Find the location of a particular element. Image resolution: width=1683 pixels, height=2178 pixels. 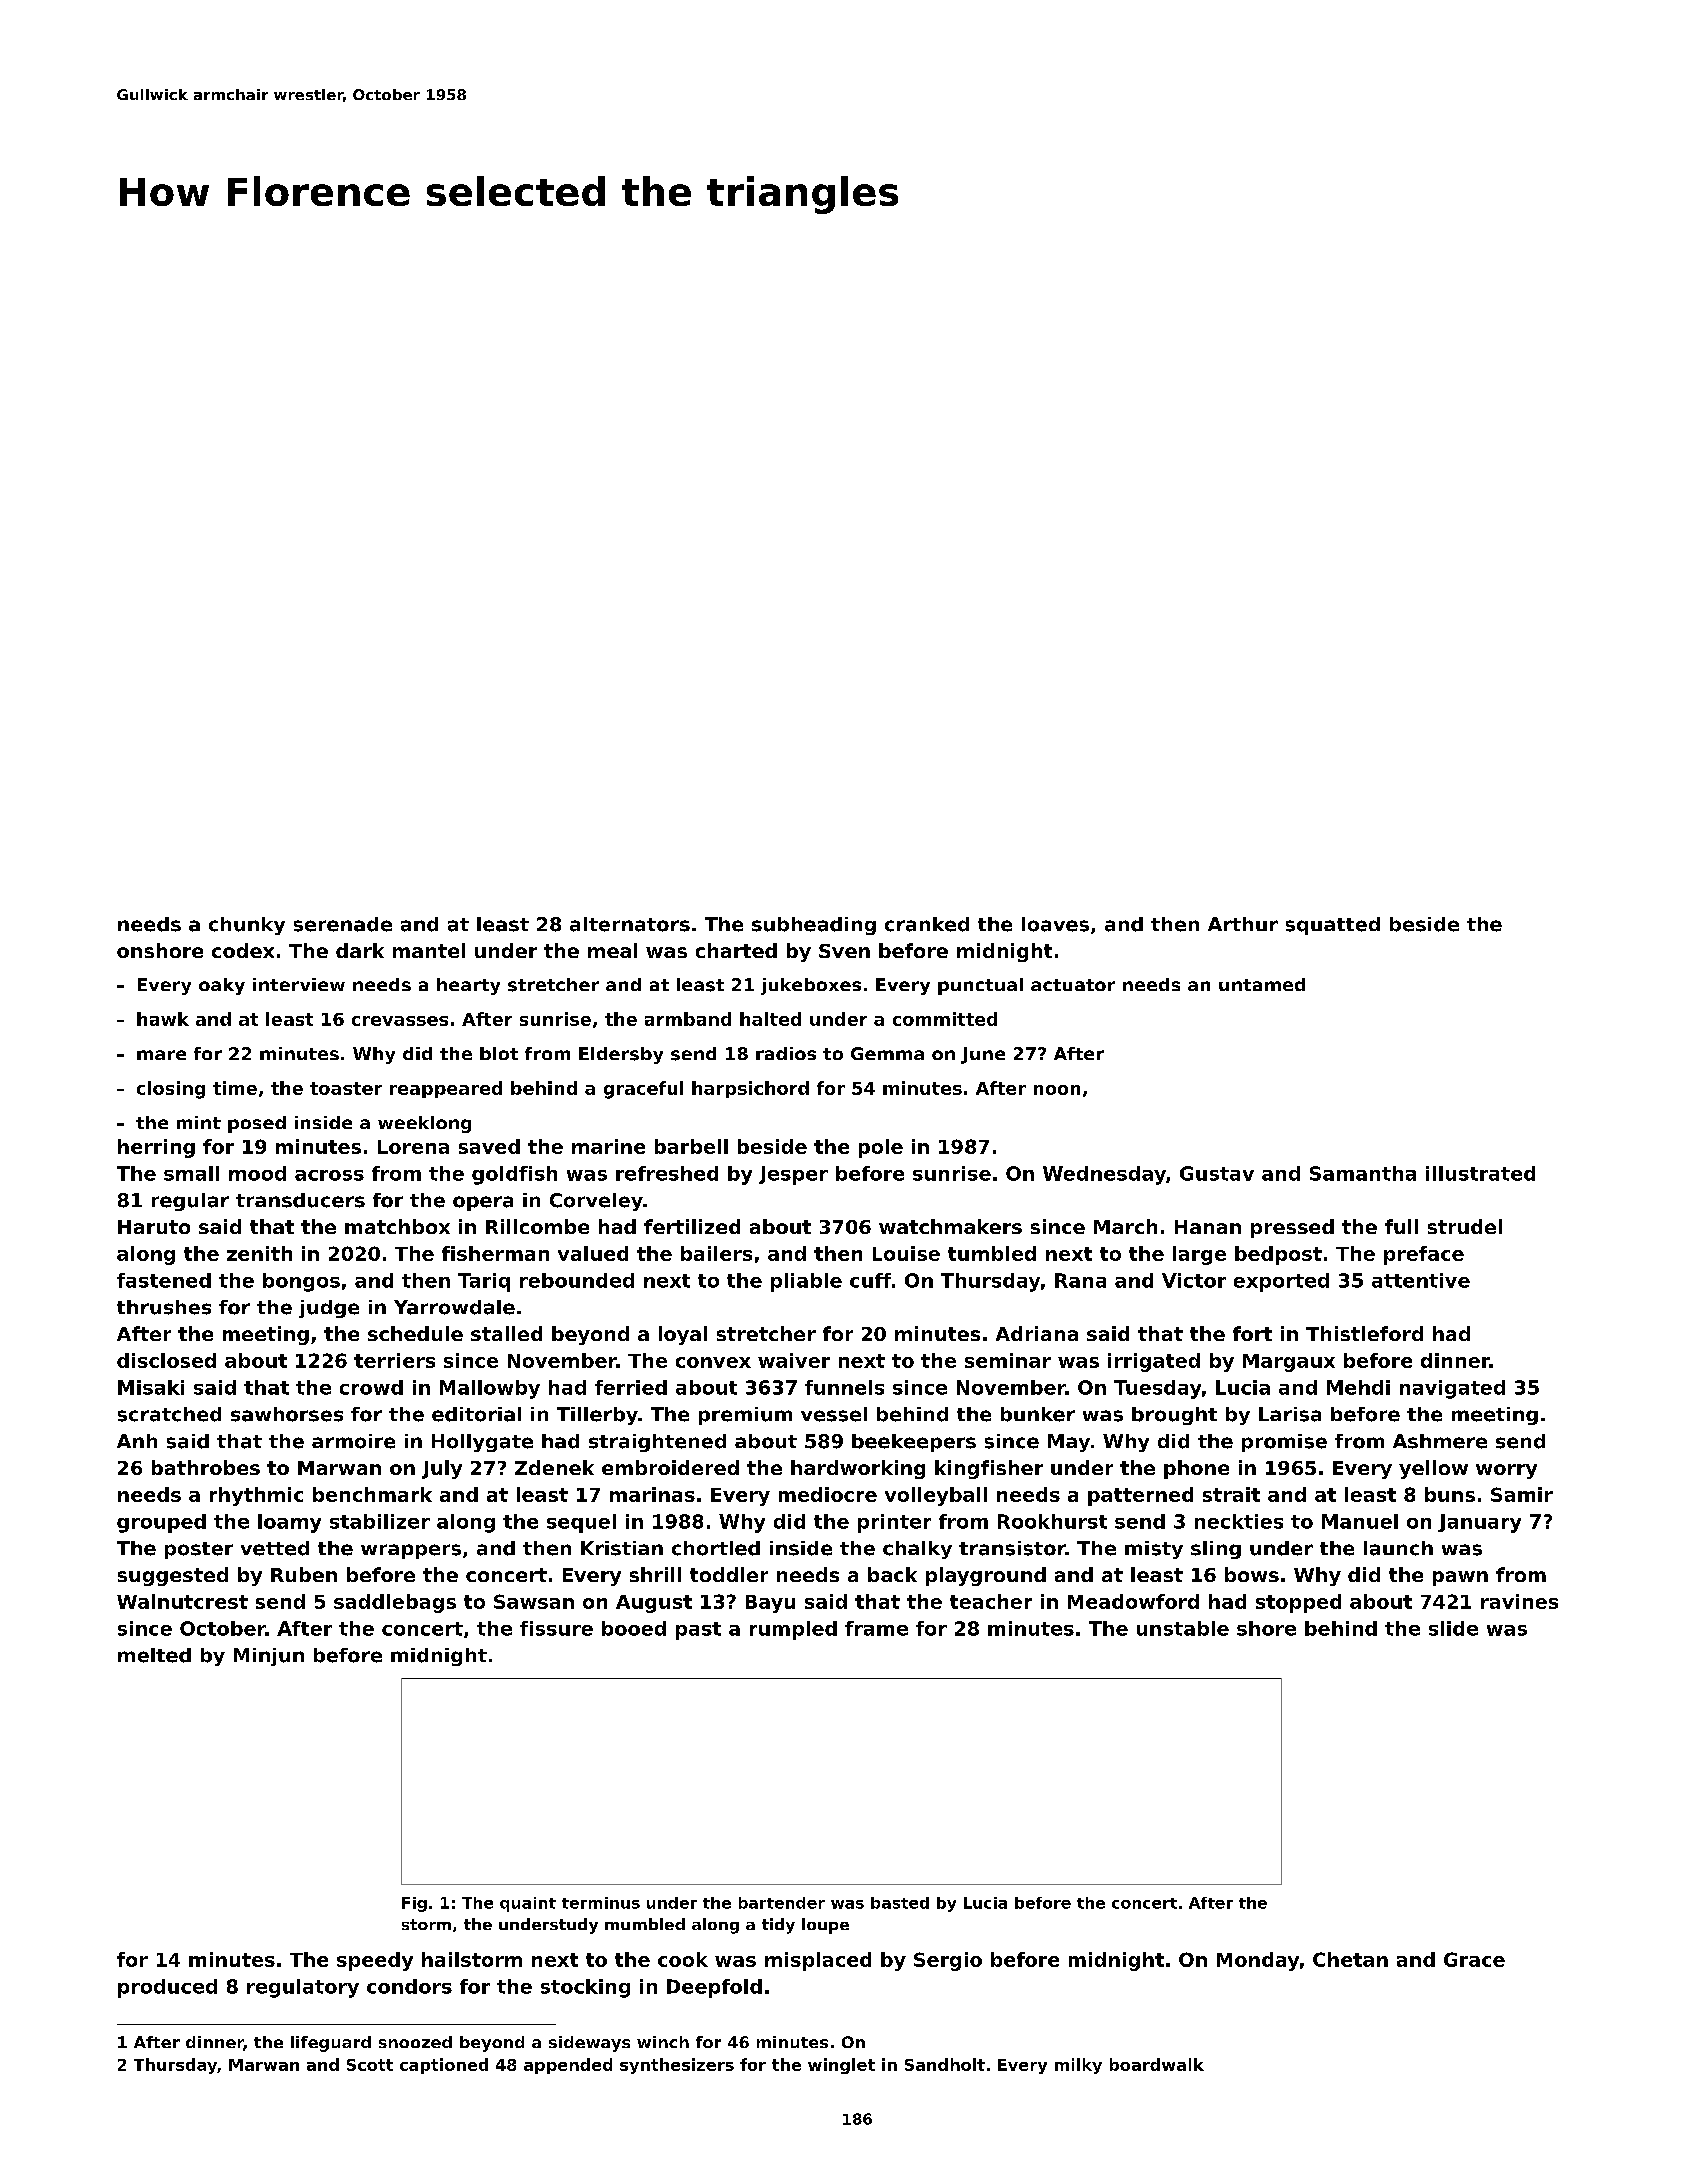

Samantha is located at coordinates (1363, 1173).
